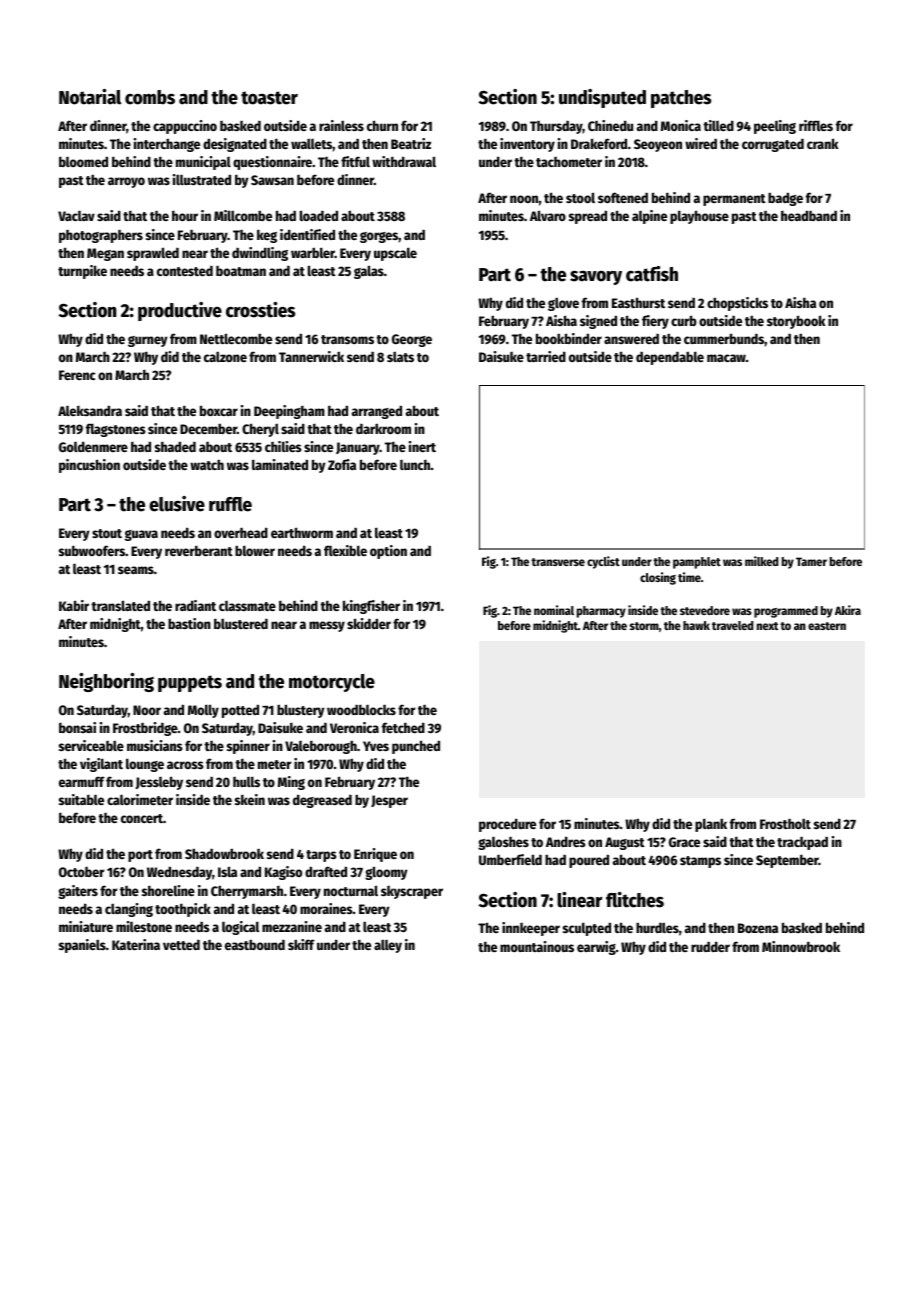  I want to click on Kabir, so click(74, 605).
